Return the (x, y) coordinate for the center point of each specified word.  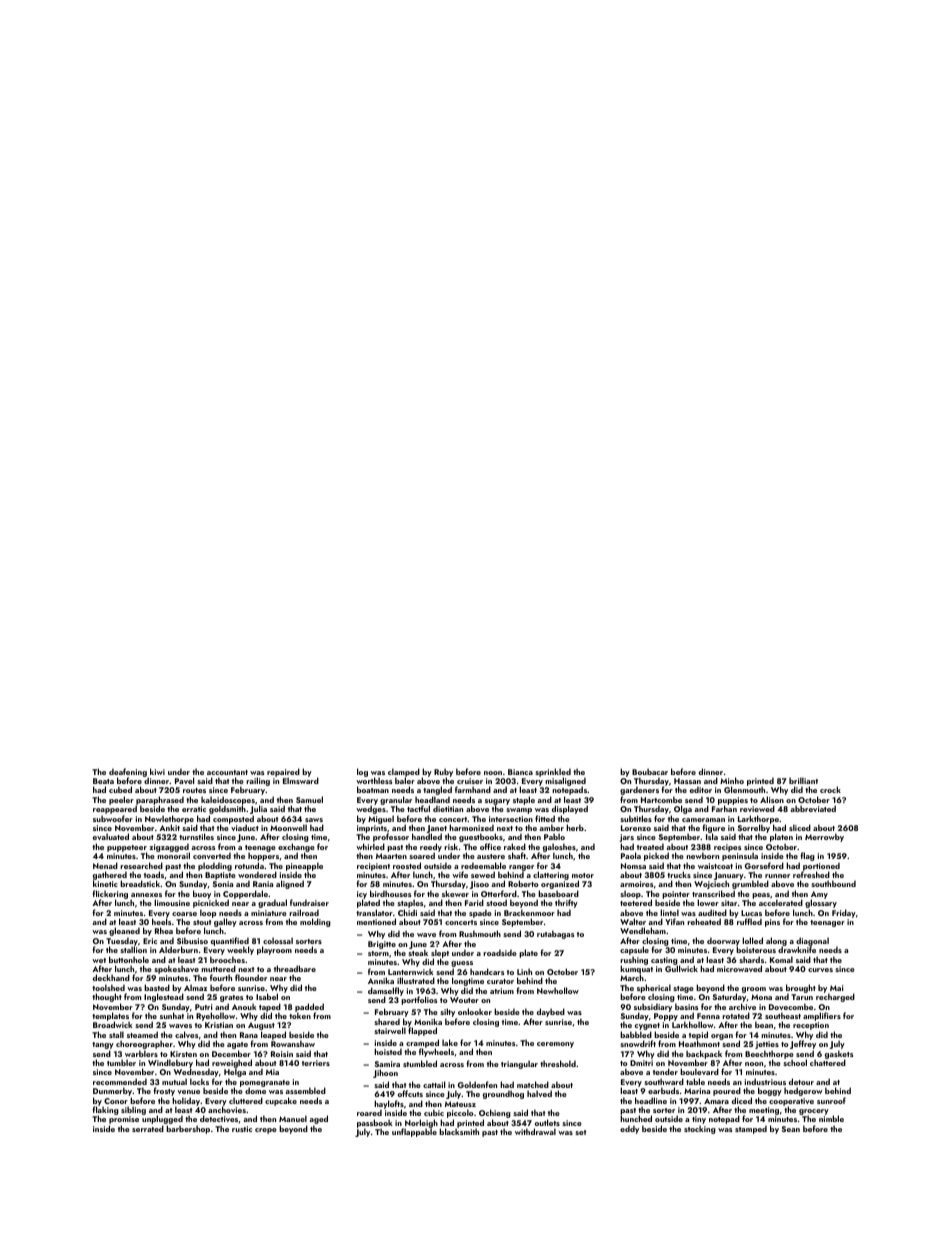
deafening (128, 772)
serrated (148, 1128)
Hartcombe (661, 799)
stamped (751, 1129)
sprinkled (553, 772)
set (580, 1132)
